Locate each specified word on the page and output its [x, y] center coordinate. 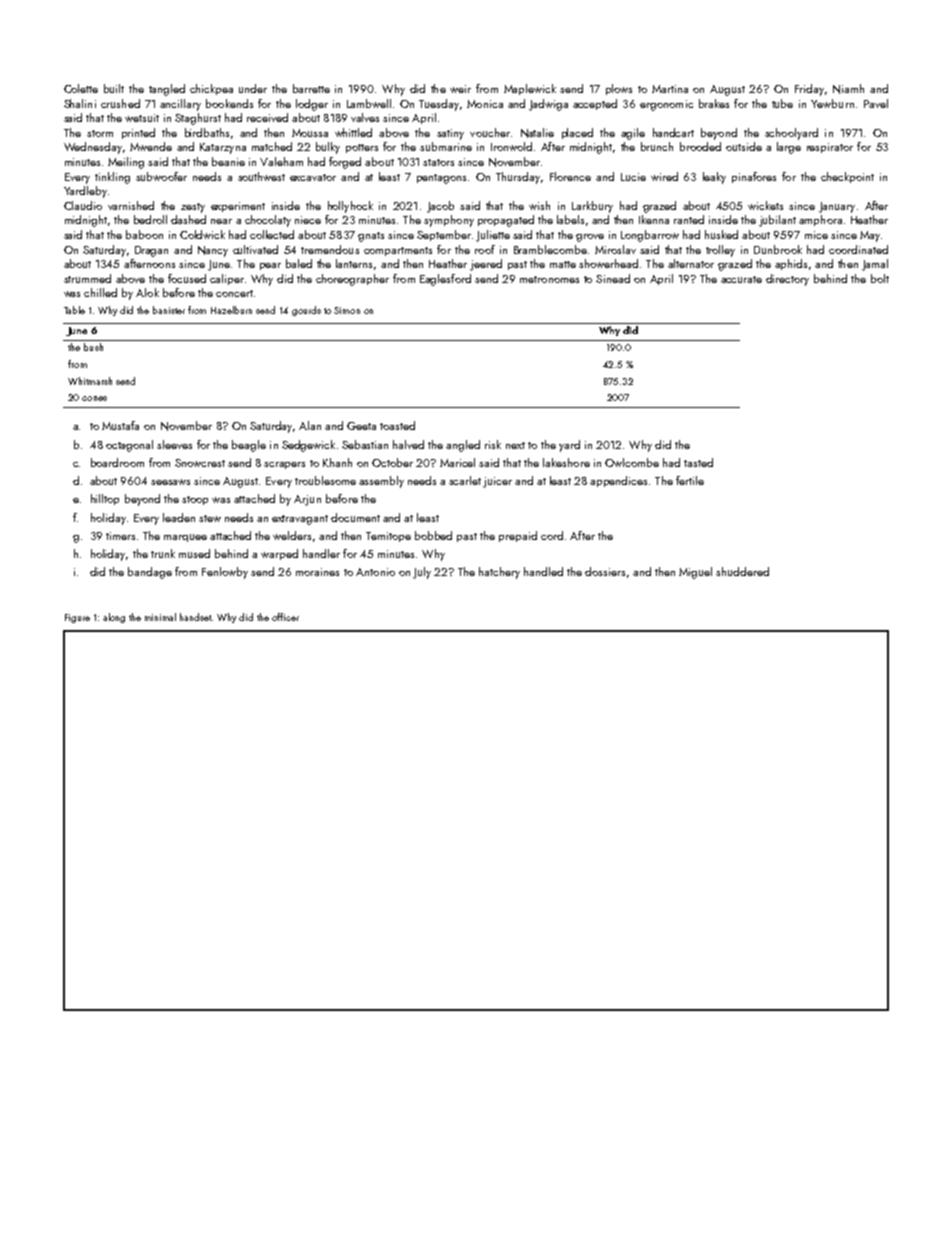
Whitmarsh [90, 381]
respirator [830, 148]
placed [577, 133]
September [444, 235]
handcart [673, 132]
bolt [880, 278]
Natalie [537, 133]
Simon [347, 310]
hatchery [499, 573]
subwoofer [161, 176]
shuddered [742, 571]
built [114, 88]
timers [120, 536]
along [114, 618]
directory [787, 280]
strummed [87, 278]
